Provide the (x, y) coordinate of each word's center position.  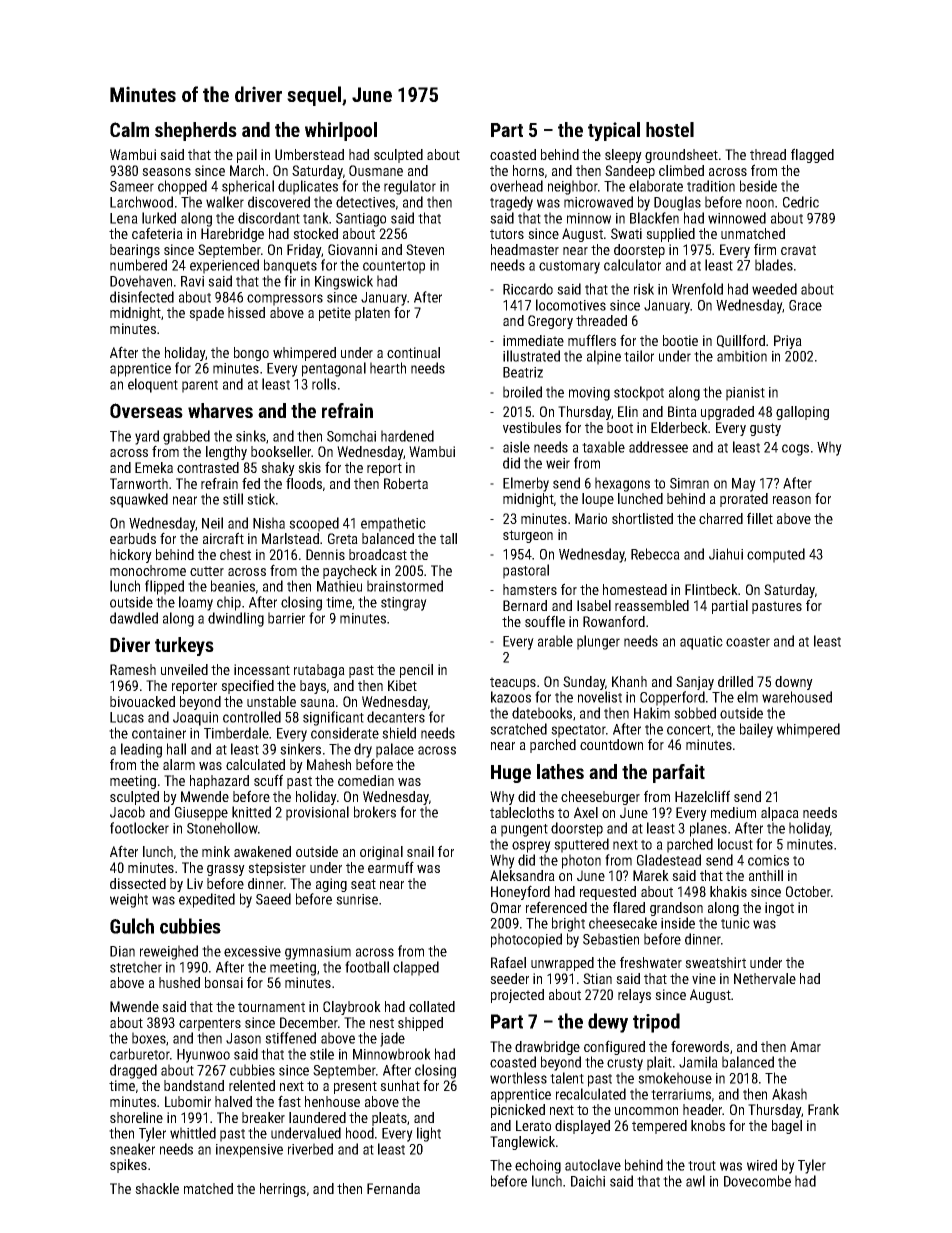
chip (229, 603)
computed (776, 555)
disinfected (142, 297)
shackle (157, 1188)
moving (589, 394)
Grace (805, 305)
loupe (598, 500)
